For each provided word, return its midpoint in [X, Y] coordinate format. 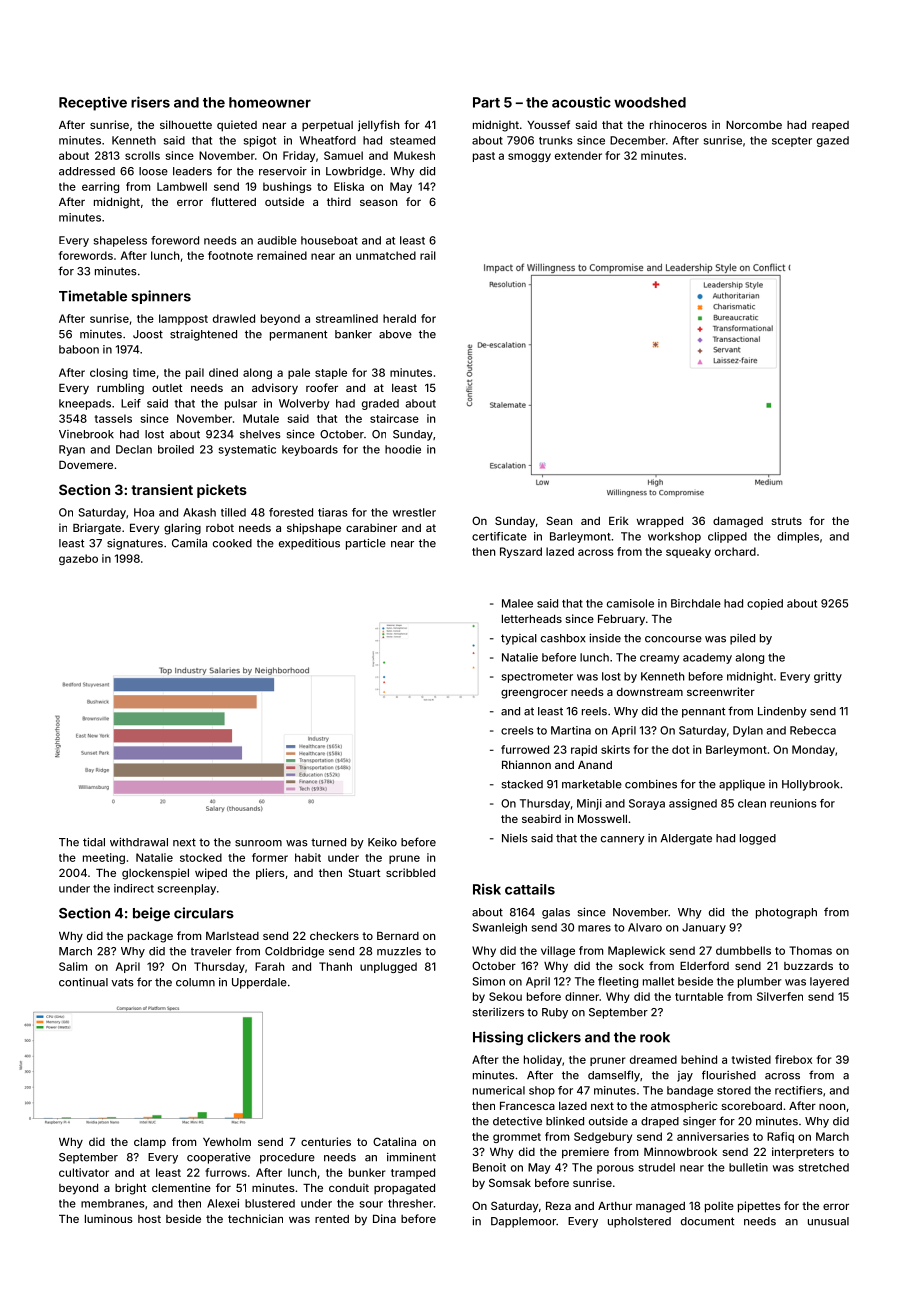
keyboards [310, 450]
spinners [161, 297]
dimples [798, 537]
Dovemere [86, 465]
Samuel [343, 155]
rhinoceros [678, 124]
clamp [150, 1143]
